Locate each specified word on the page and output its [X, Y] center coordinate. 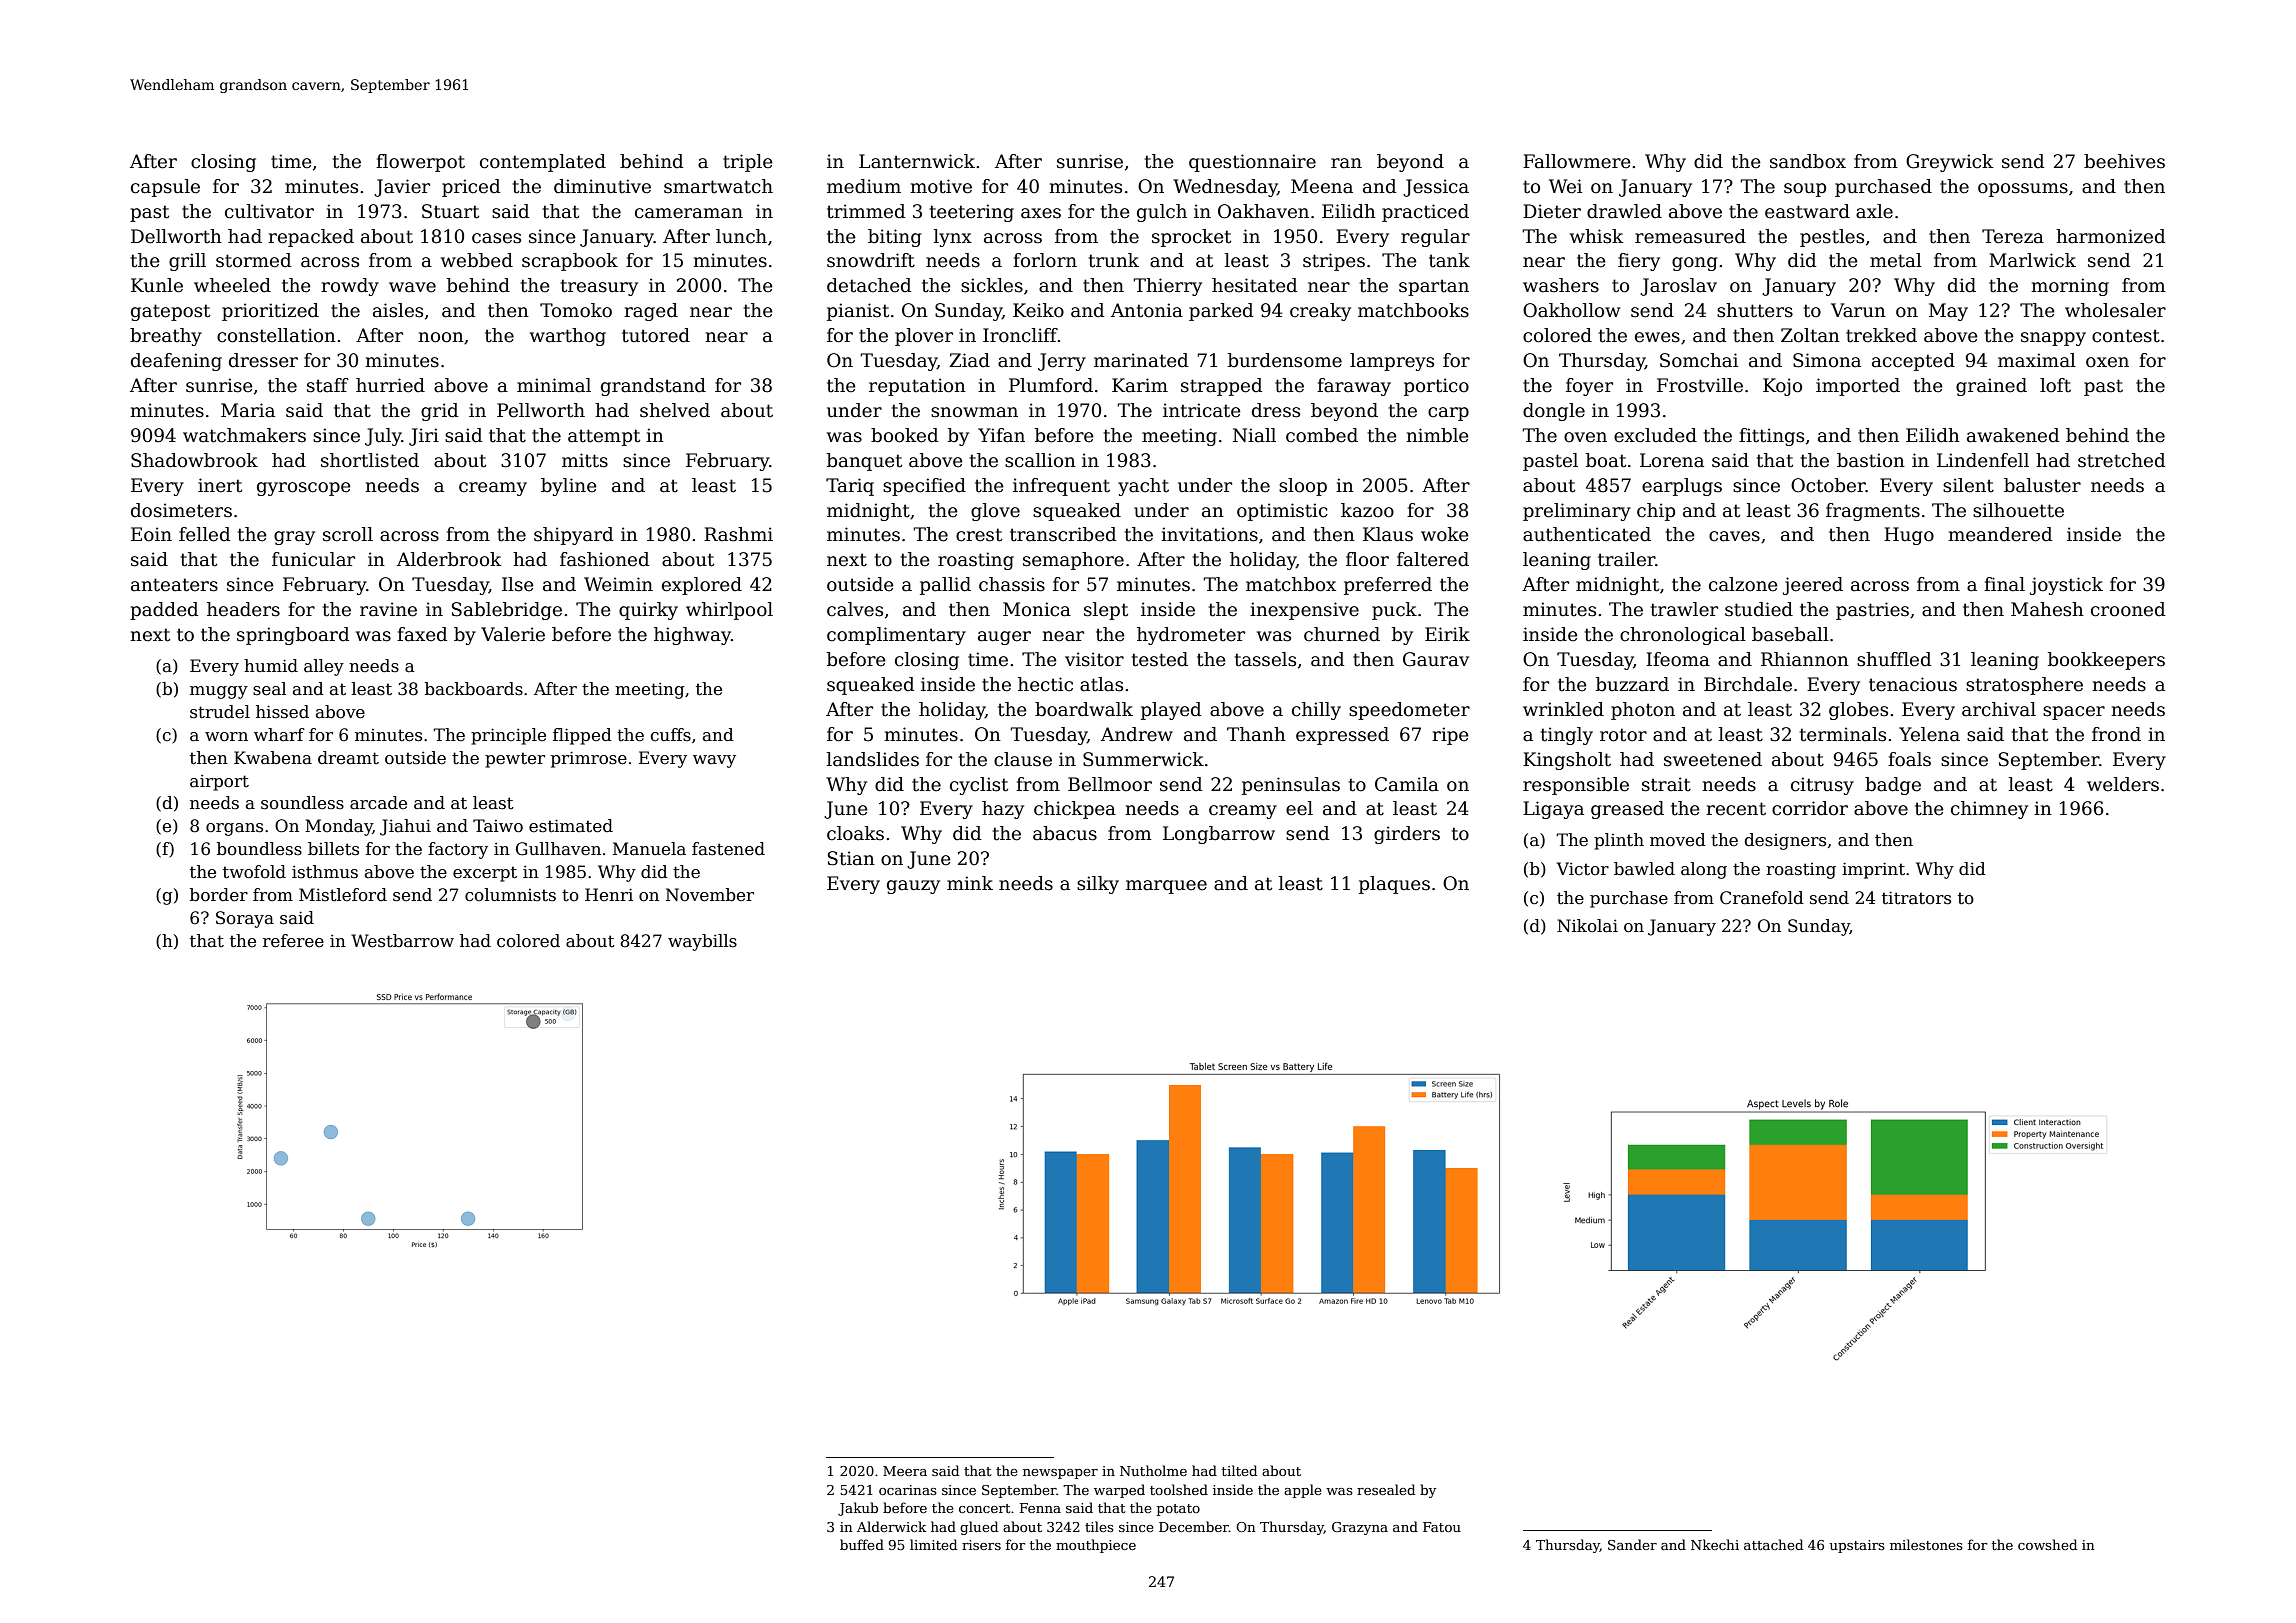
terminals [1843, 734]
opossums [2023, 190]
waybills [702, 942]
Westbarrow [402, 941]
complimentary [896, 636]
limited [933, 1544]
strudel [220, 712]
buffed [862, 1544]
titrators [1916, 898]
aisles [398, 310]
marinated [1141, 360]
